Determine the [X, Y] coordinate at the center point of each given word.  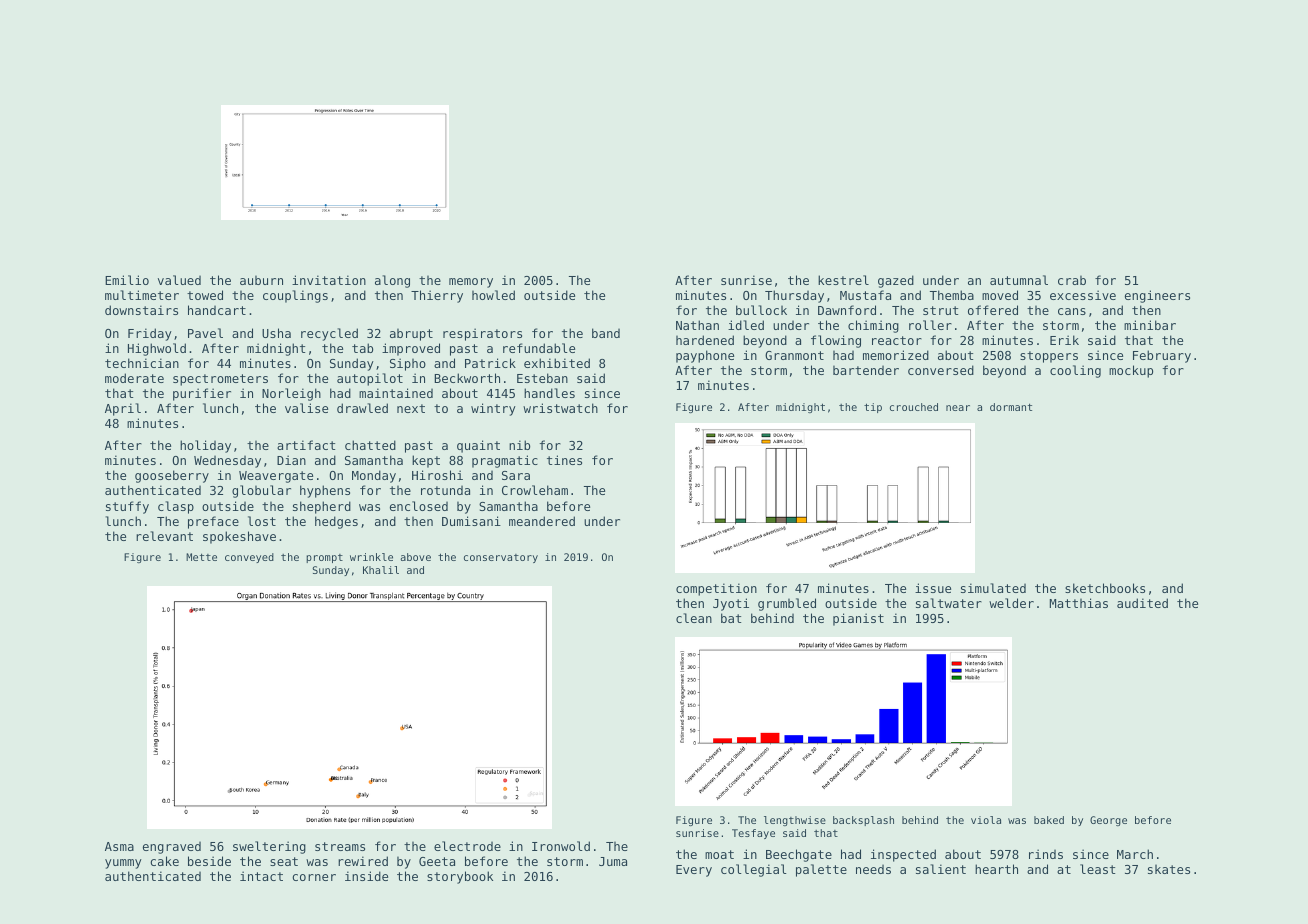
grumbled [787, 604]
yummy [123, 864]
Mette [201, 557]
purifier [202, 394]
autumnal [1019, 280]
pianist [858, 619]
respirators [482, 334]
